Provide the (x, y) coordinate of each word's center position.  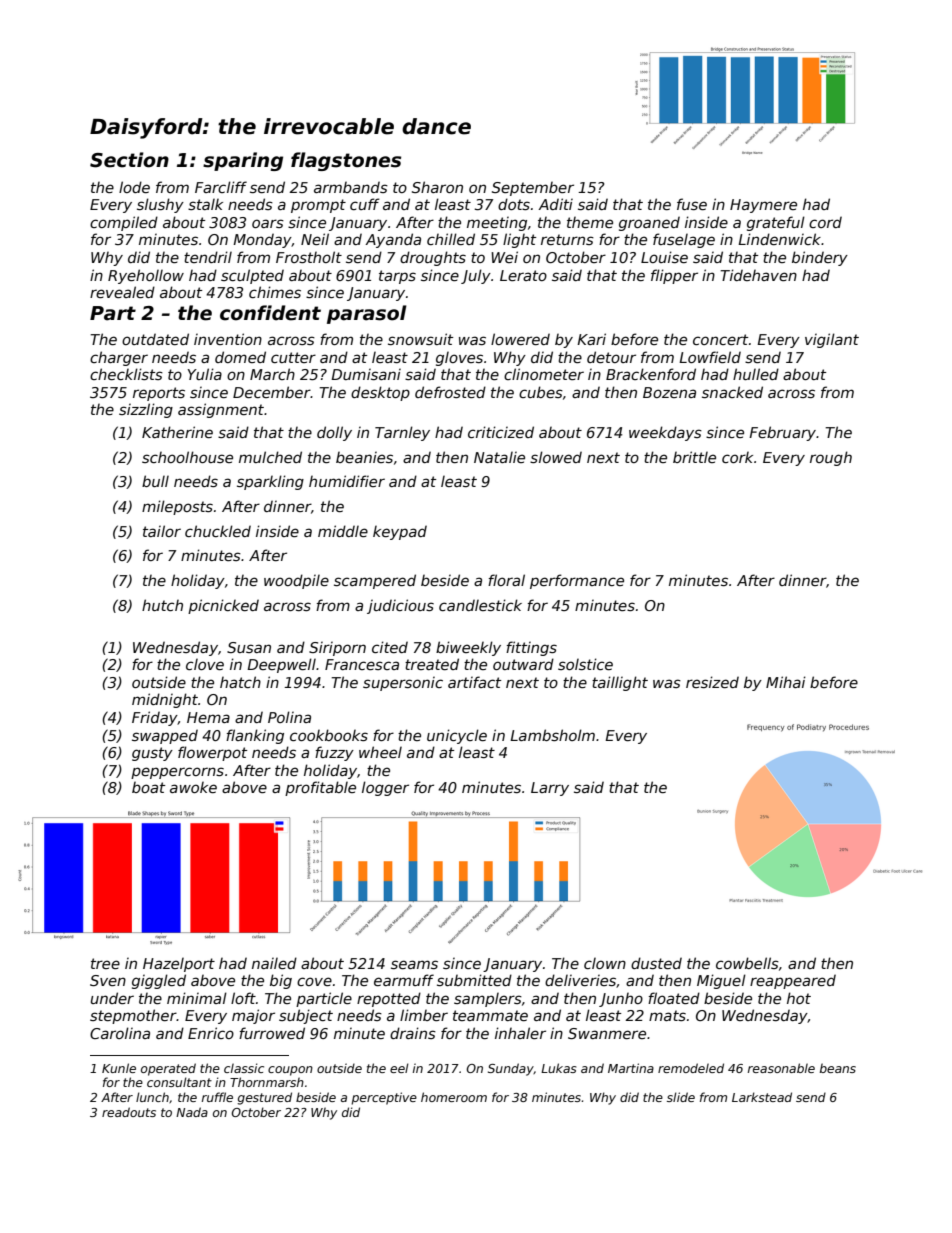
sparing (243, 161)
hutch (162, 605)
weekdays (665, 433)
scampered (375, 581)
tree (105, 963)
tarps (397, 277)
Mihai (786, 682)
